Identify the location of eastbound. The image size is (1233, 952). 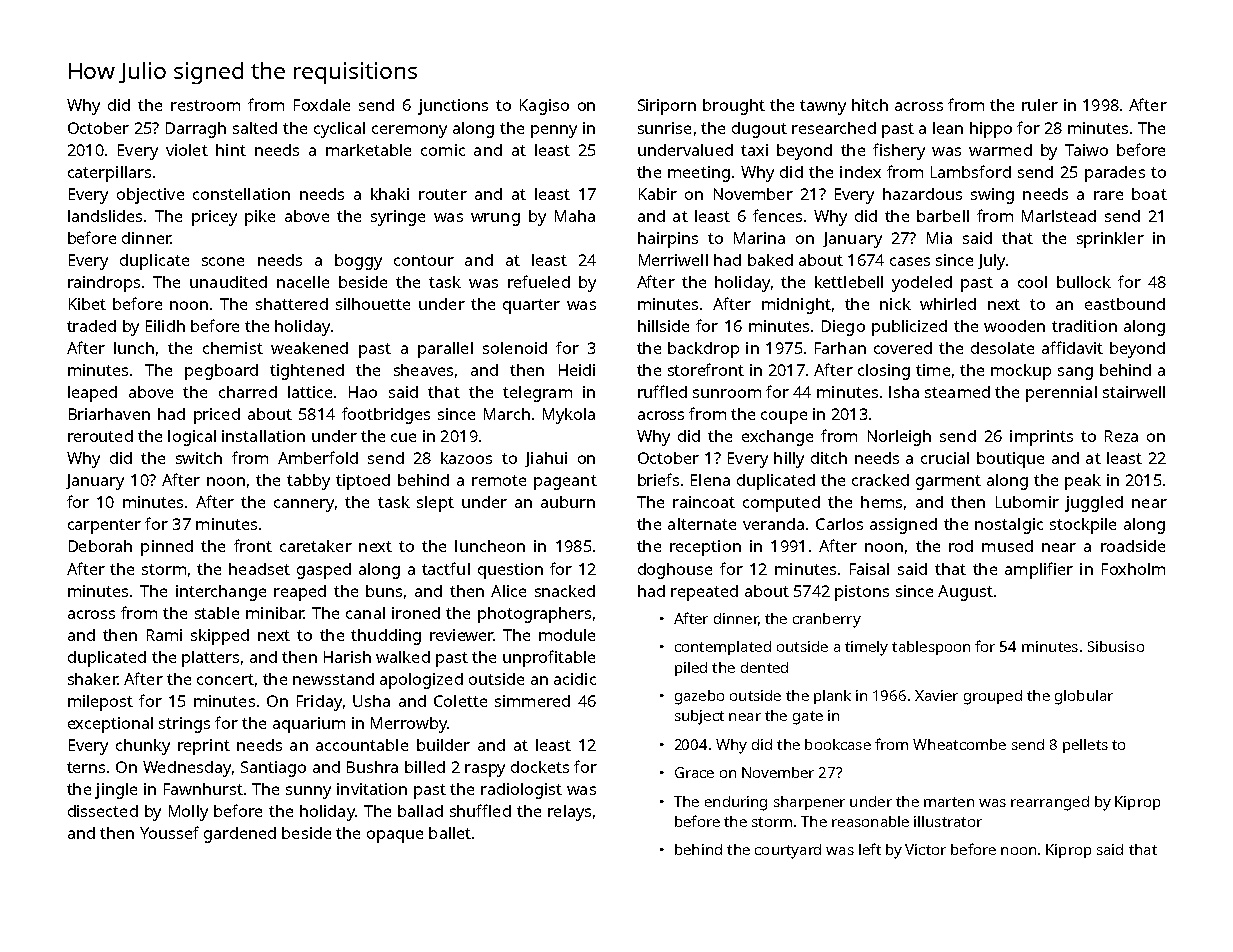
(1125, 304).
